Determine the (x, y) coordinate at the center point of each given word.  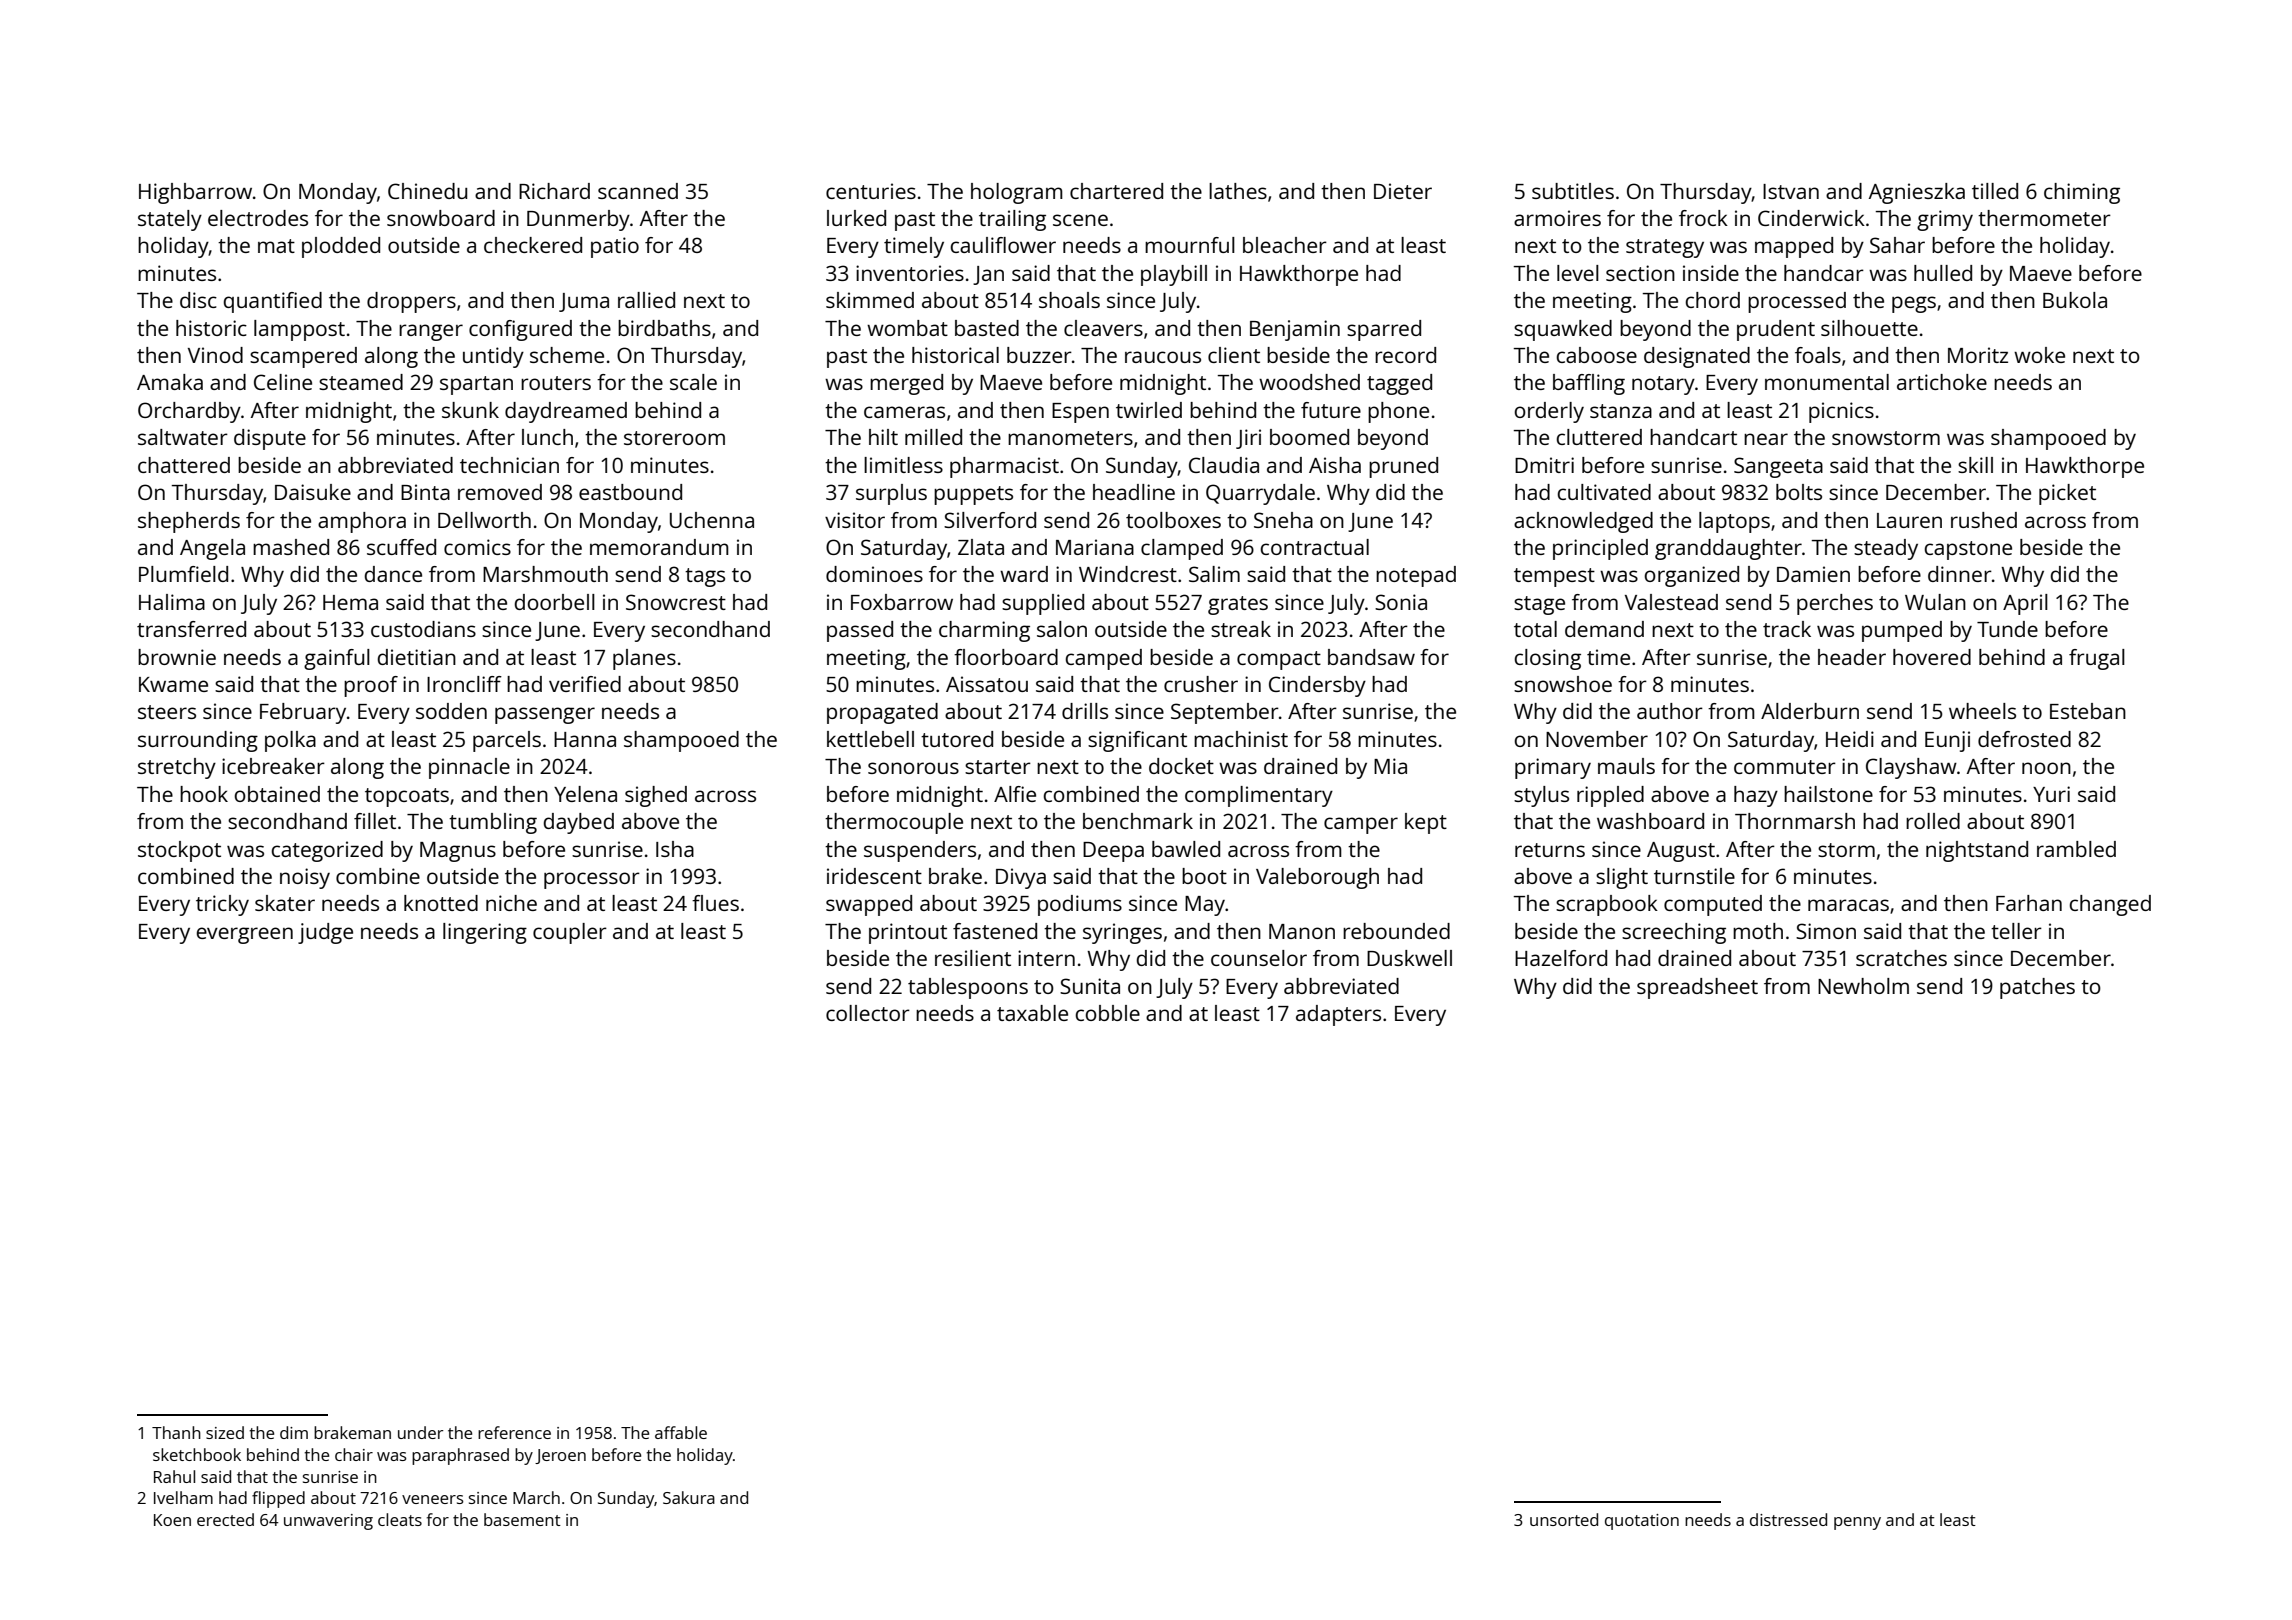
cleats (400, 1519)
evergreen (244, 935)
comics (477, 547)
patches (2037, 988)
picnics (1841, 412)
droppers (411, 302)
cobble (1107, 1013)
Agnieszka (1917, 193)
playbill (1174, 275)
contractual (1314, 547)
